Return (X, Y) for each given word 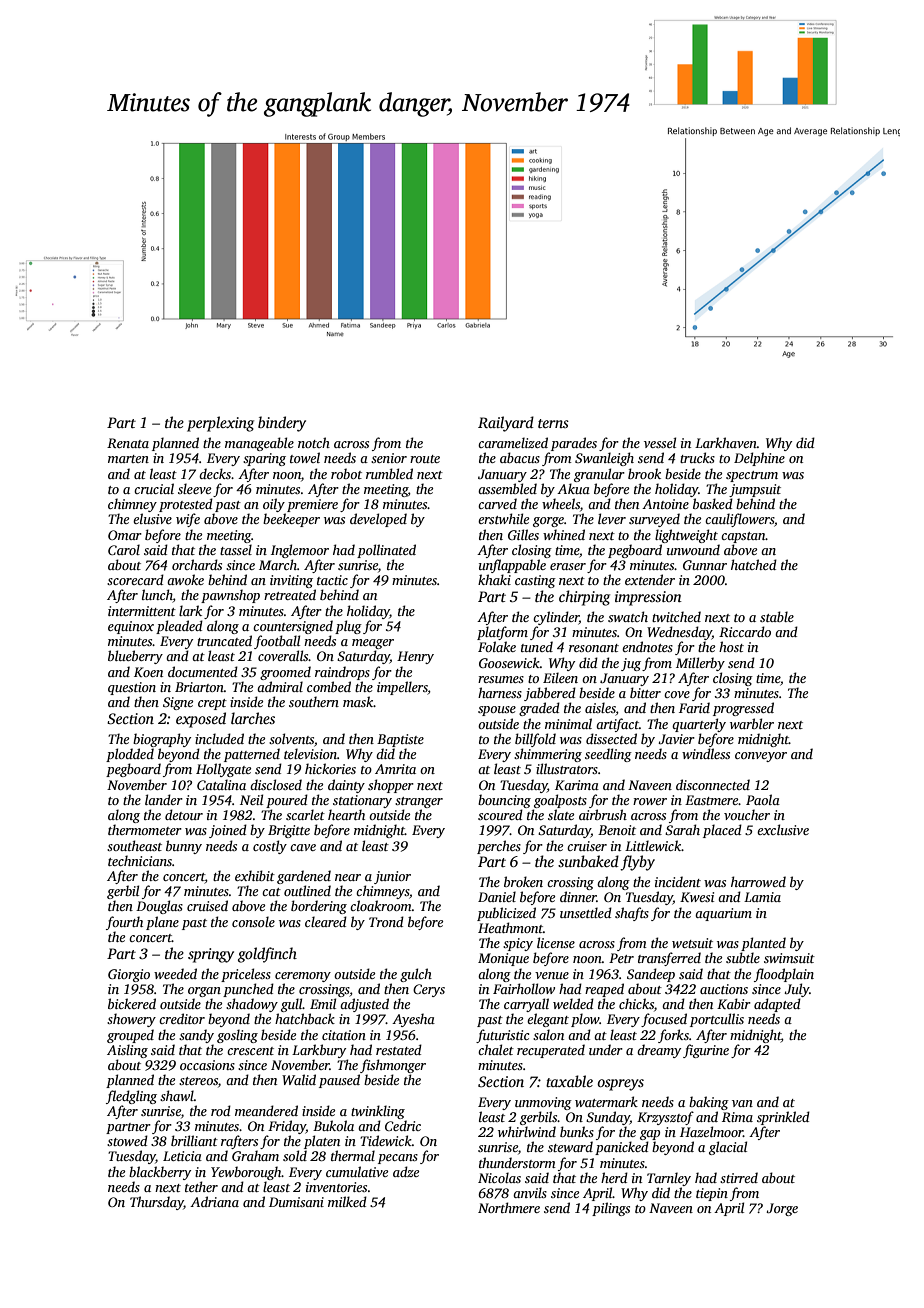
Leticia (182, 1156)
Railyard (506, 424)
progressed (743, 709)
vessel (660, 442)
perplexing (220, 424)
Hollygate (223, 770)
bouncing (504, 801)
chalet (496, 1049)
